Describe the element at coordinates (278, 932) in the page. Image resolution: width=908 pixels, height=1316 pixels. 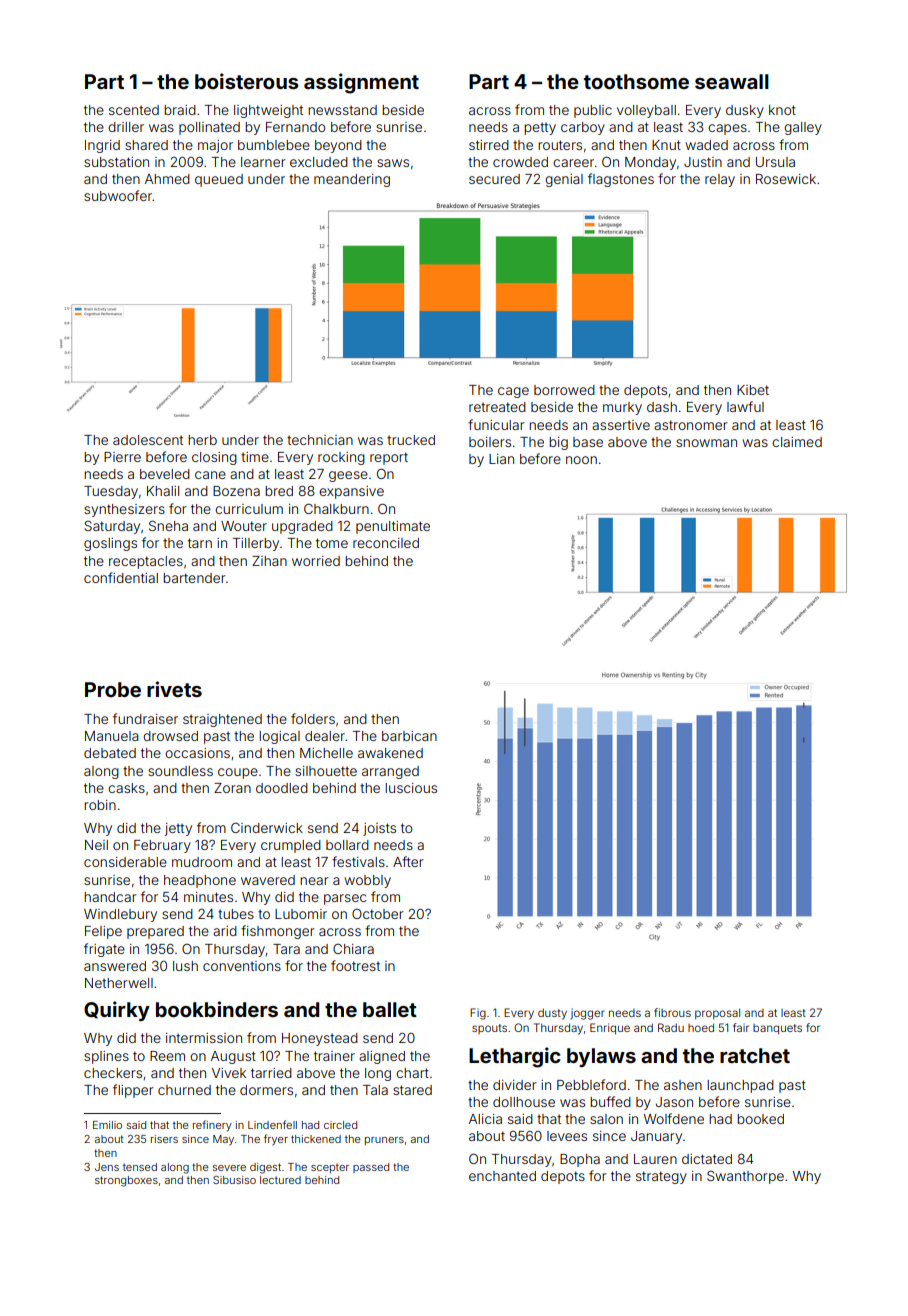
I see `fishmonger` at that location.
